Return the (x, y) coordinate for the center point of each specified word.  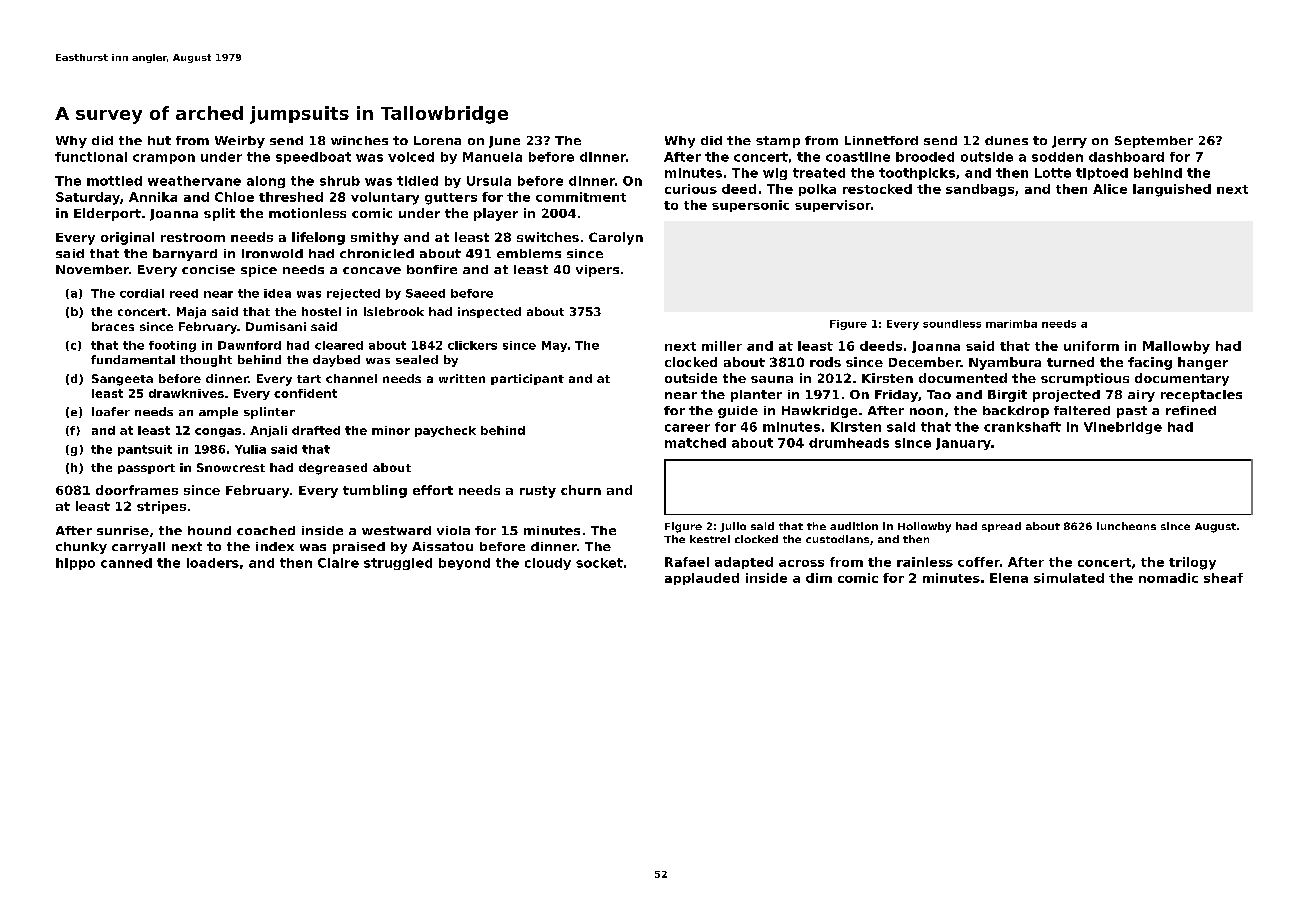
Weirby (240, 142)
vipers (597, 271)
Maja (191, 313)
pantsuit (145, 450)
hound (209, 530)
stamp (778, 142)
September (1154, 142)
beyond (464, 564)
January (963, 444)
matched (695, 443)
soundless (952, 324)
